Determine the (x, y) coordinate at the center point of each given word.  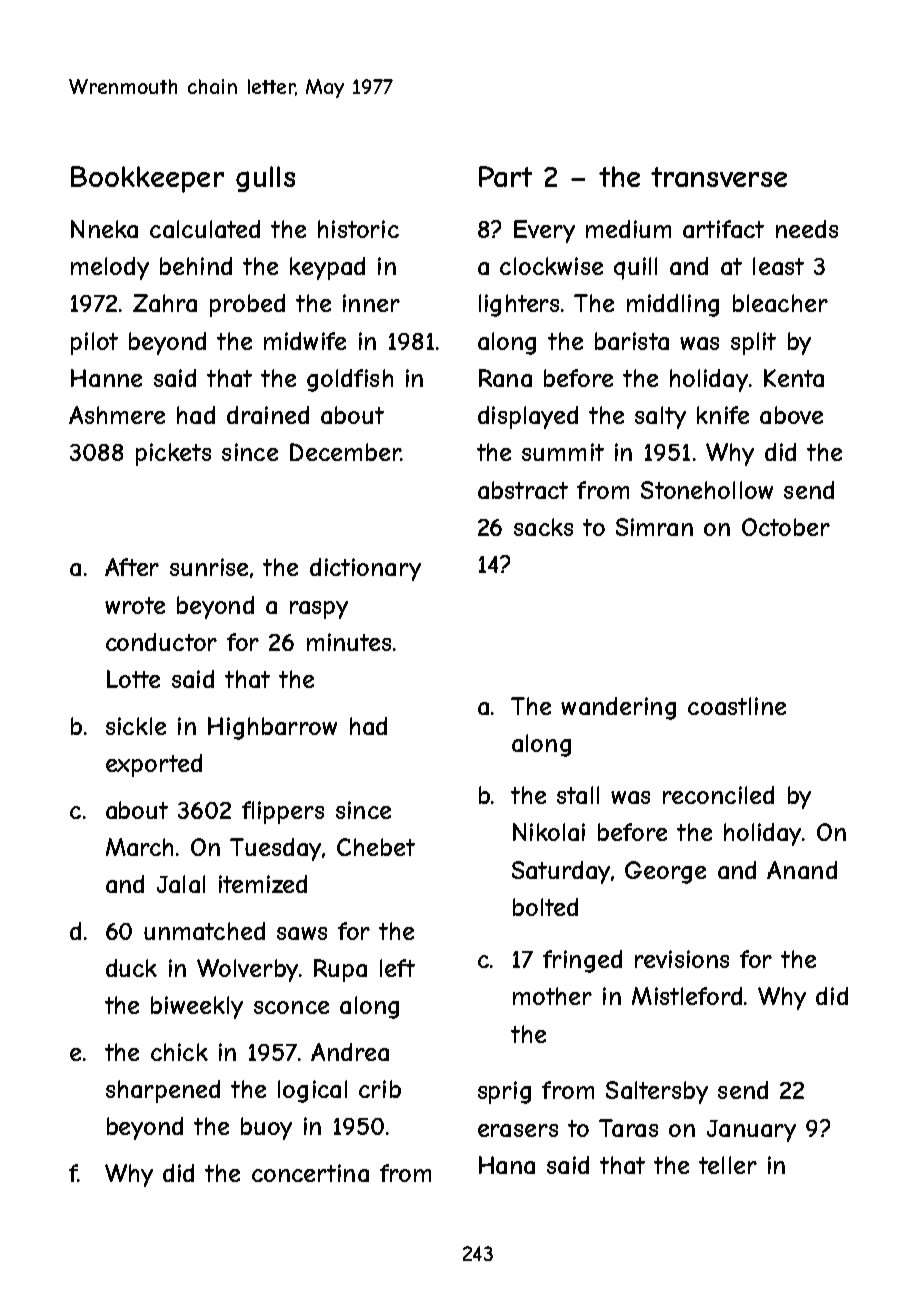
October (786, 527)
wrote (135, 605)
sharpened (163, 1091)
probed (247, 305)
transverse (719, 177)
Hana (507, 1165)
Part (505, 176)
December (345, 452)
